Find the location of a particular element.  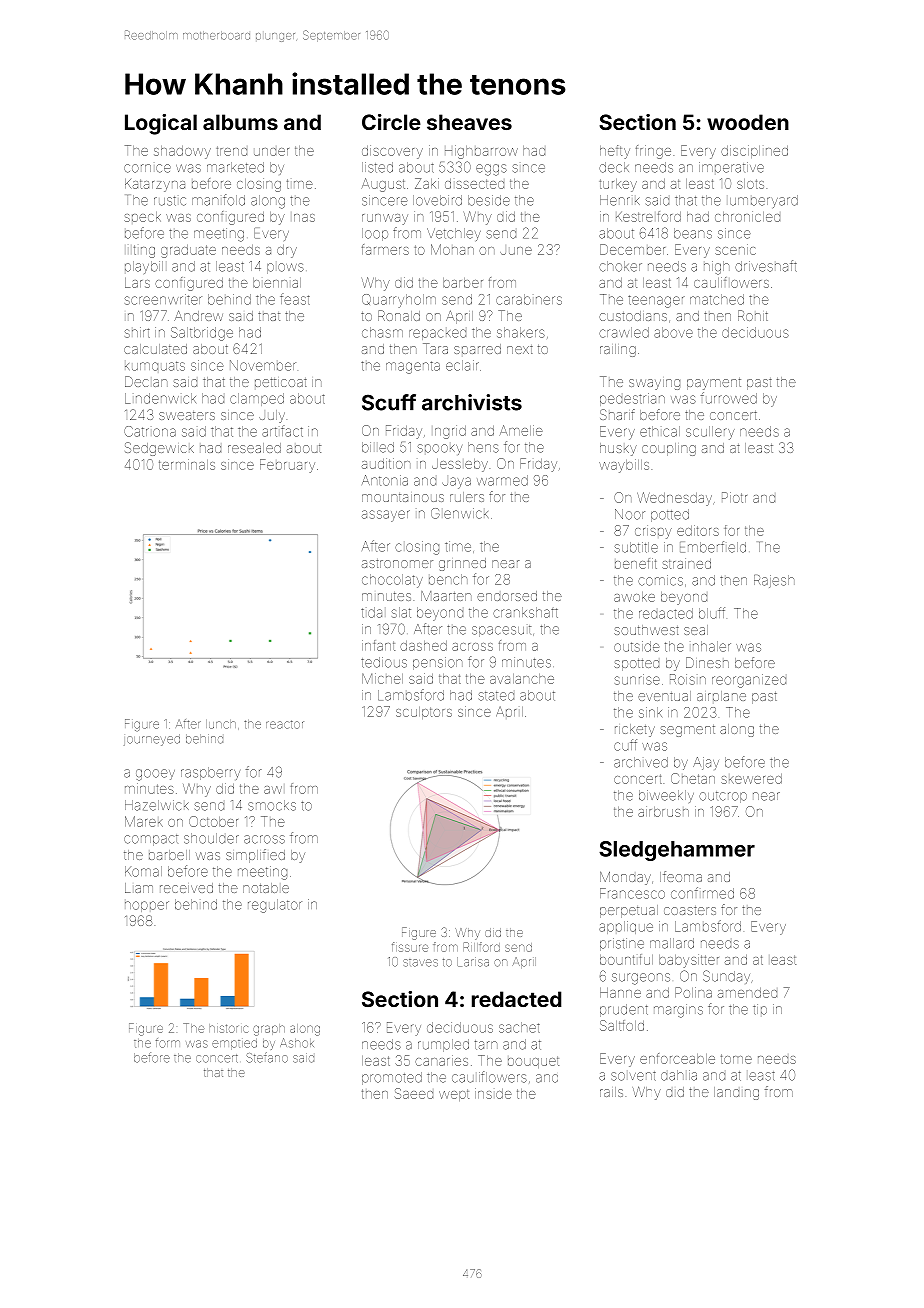

lunch is located at coordinates (221, 724).
